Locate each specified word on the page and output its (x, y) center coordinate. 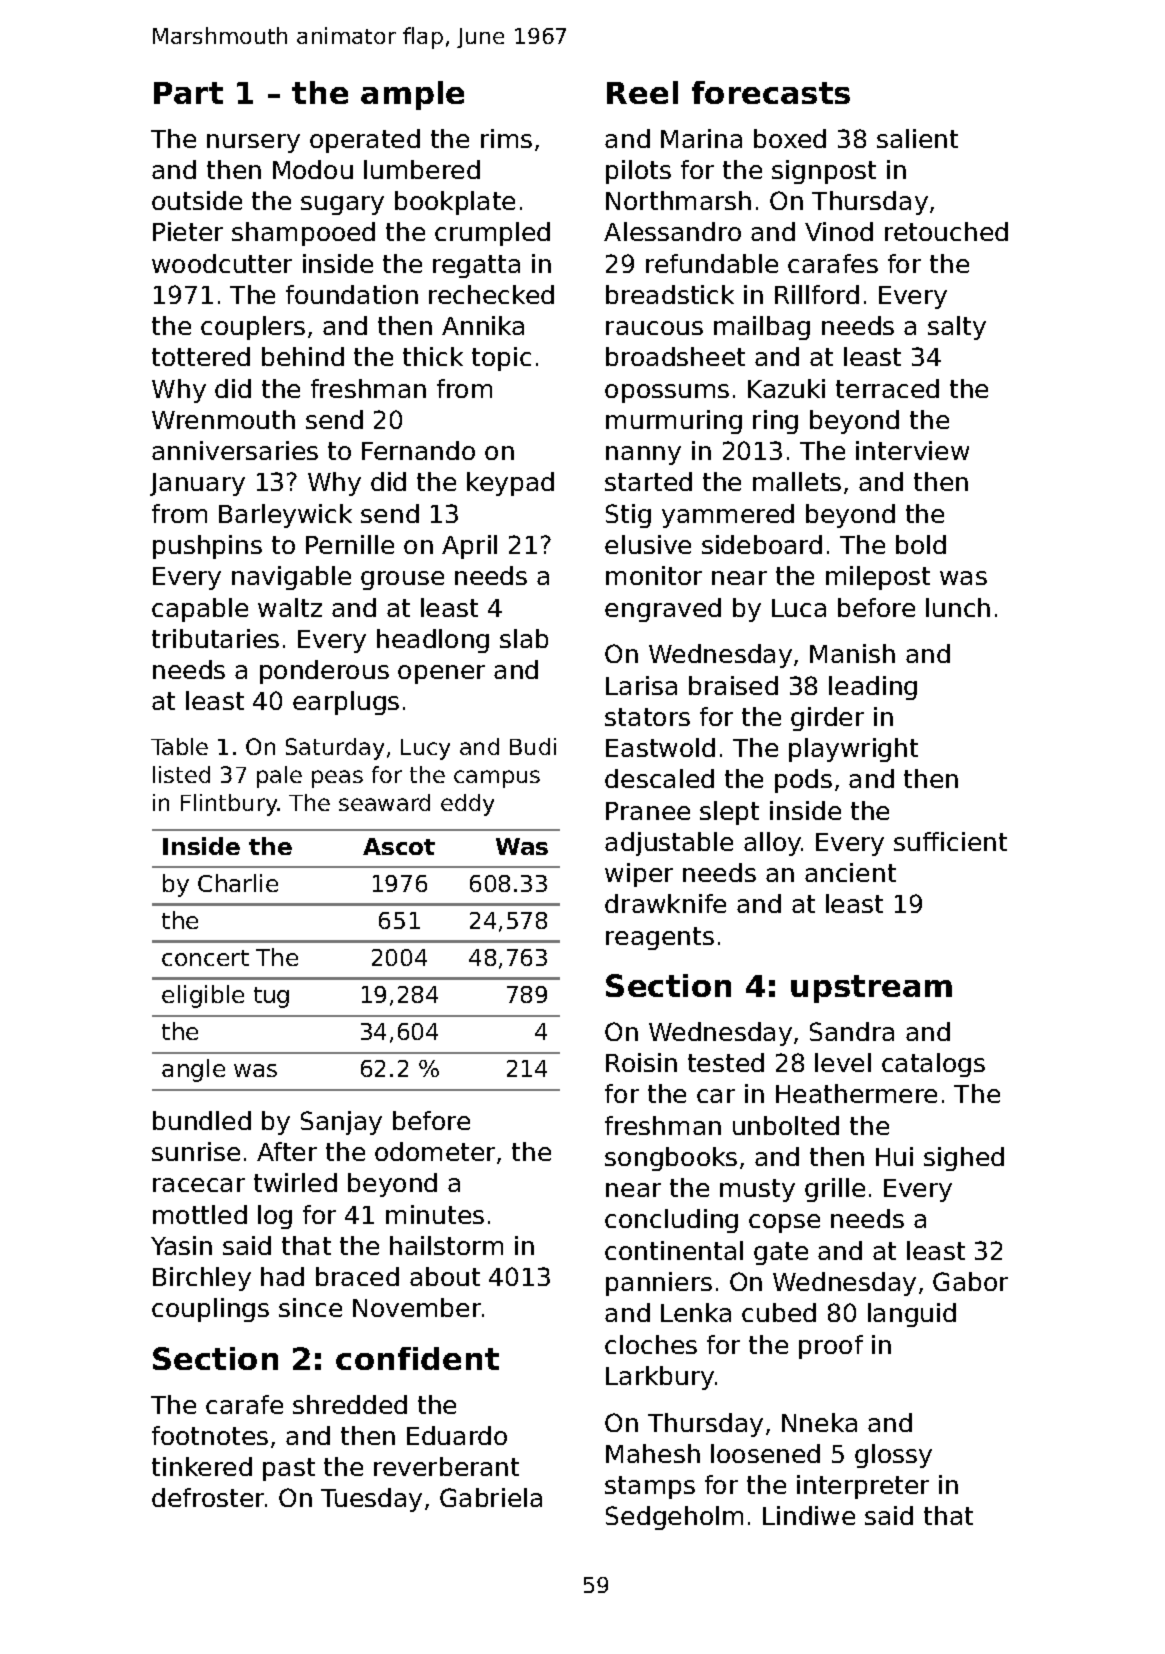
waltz (290, 607)
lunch (958, 607)
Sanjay (341, 1123)
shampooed (303, 234)
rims (506, 138)
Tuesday (371, 1500)
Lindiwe (809, 1515)
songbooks (671, 1159)
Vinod (839, 231)
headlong (433, 641)
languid (912, 1315)
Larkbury (660, 1378)
